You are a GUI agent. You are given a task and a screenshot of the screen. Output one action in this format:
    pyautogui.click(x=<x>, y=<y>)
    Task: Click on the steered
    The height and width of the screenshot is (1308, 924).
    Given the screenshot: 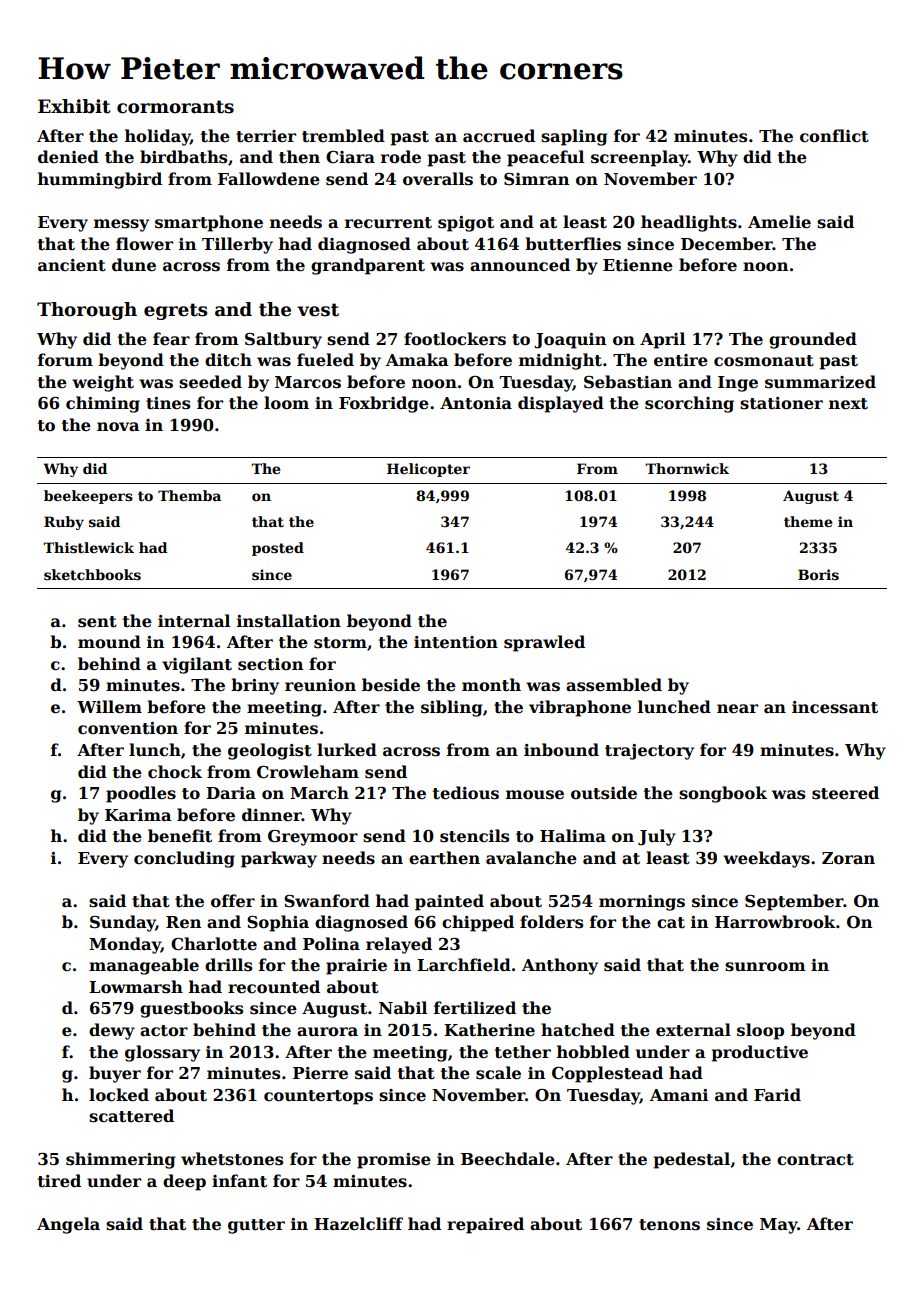 What is the action you would take?
    pyautogui.click(x=845, y=793)
